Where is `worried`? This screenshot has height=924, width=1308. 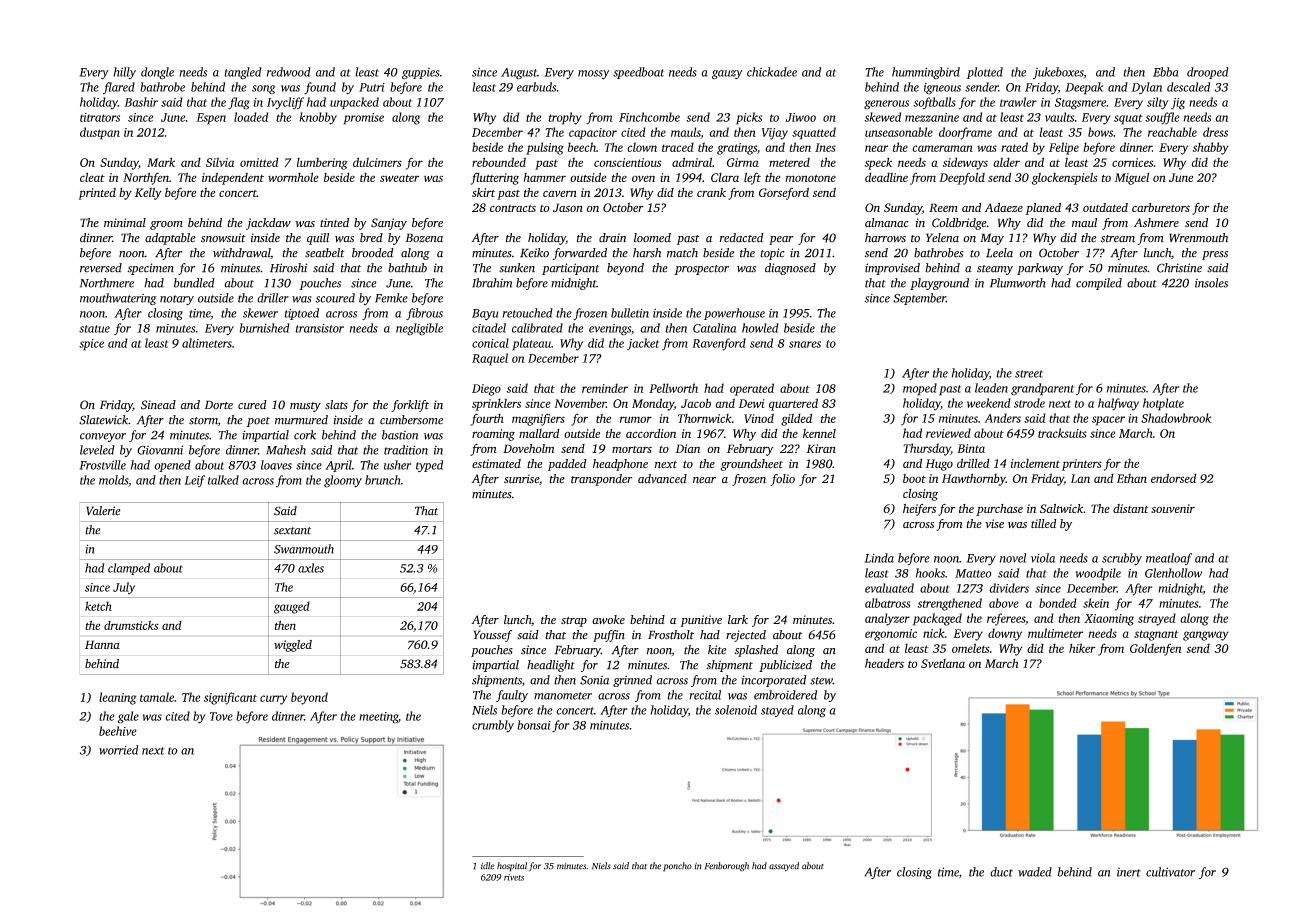 worried is located at coordinates (118, 750).
